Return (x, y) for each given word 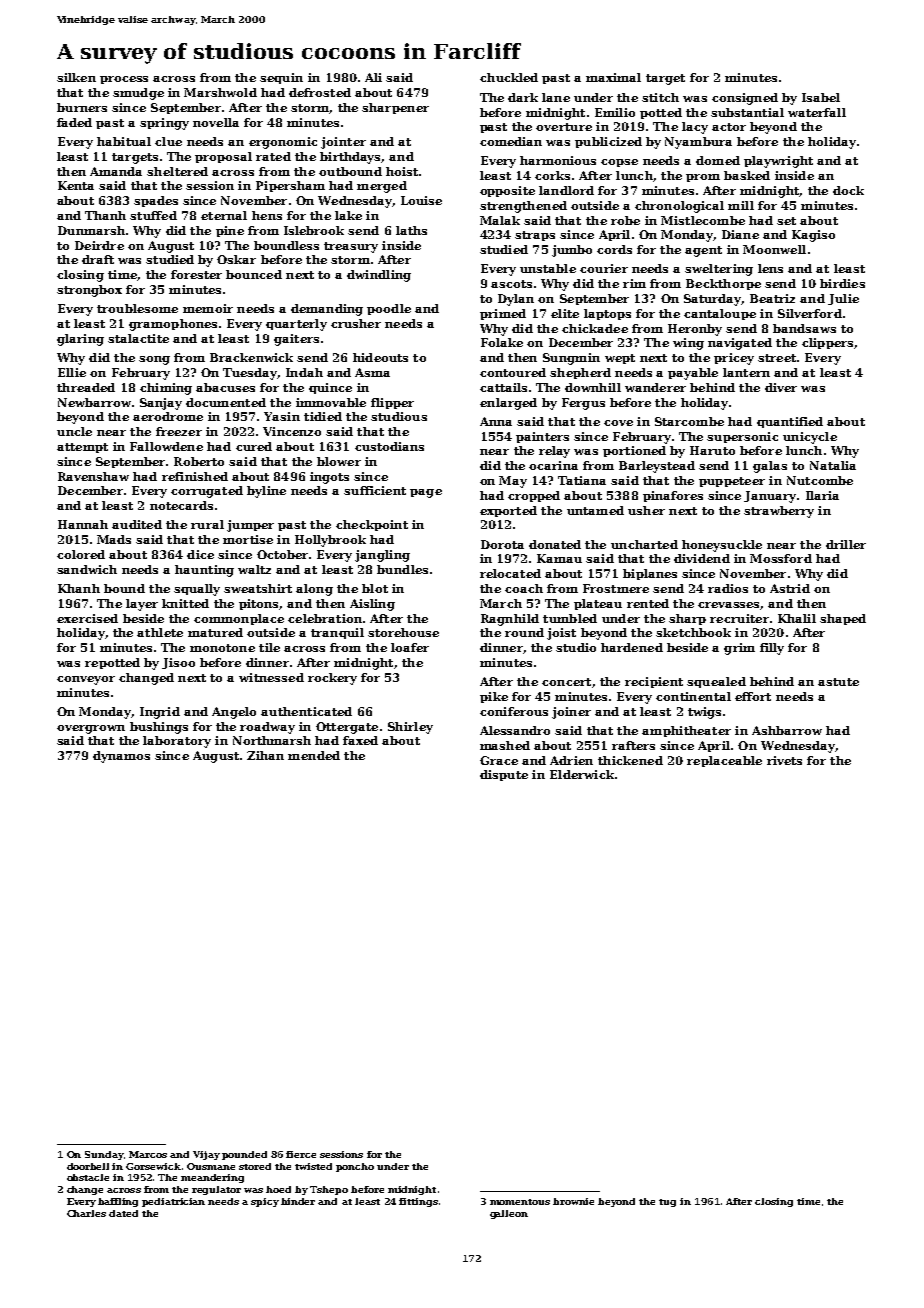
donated (555, 544)
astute (838, 682)
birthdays (350, 158)
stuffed (153, 215)
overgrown (91, 729)
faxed (360, 740)
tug (667, 1203)
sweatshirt (258, 588)
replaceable (724, 761)
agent (703, 251)
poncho (355, 1167)
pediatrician (173, 1202)
